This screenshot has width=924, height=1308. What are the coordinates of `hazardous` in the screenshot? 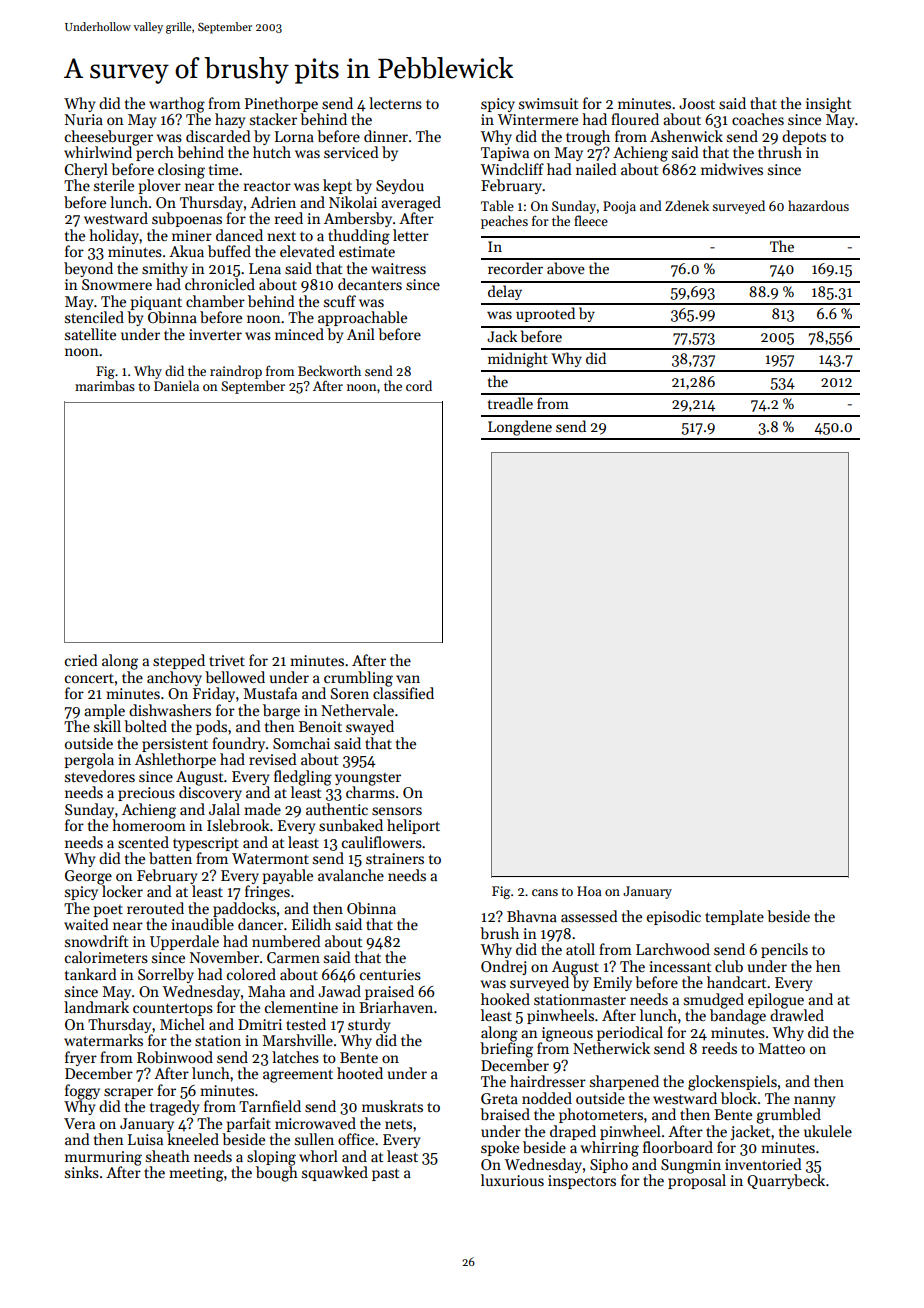 It's located at (818, 205).
